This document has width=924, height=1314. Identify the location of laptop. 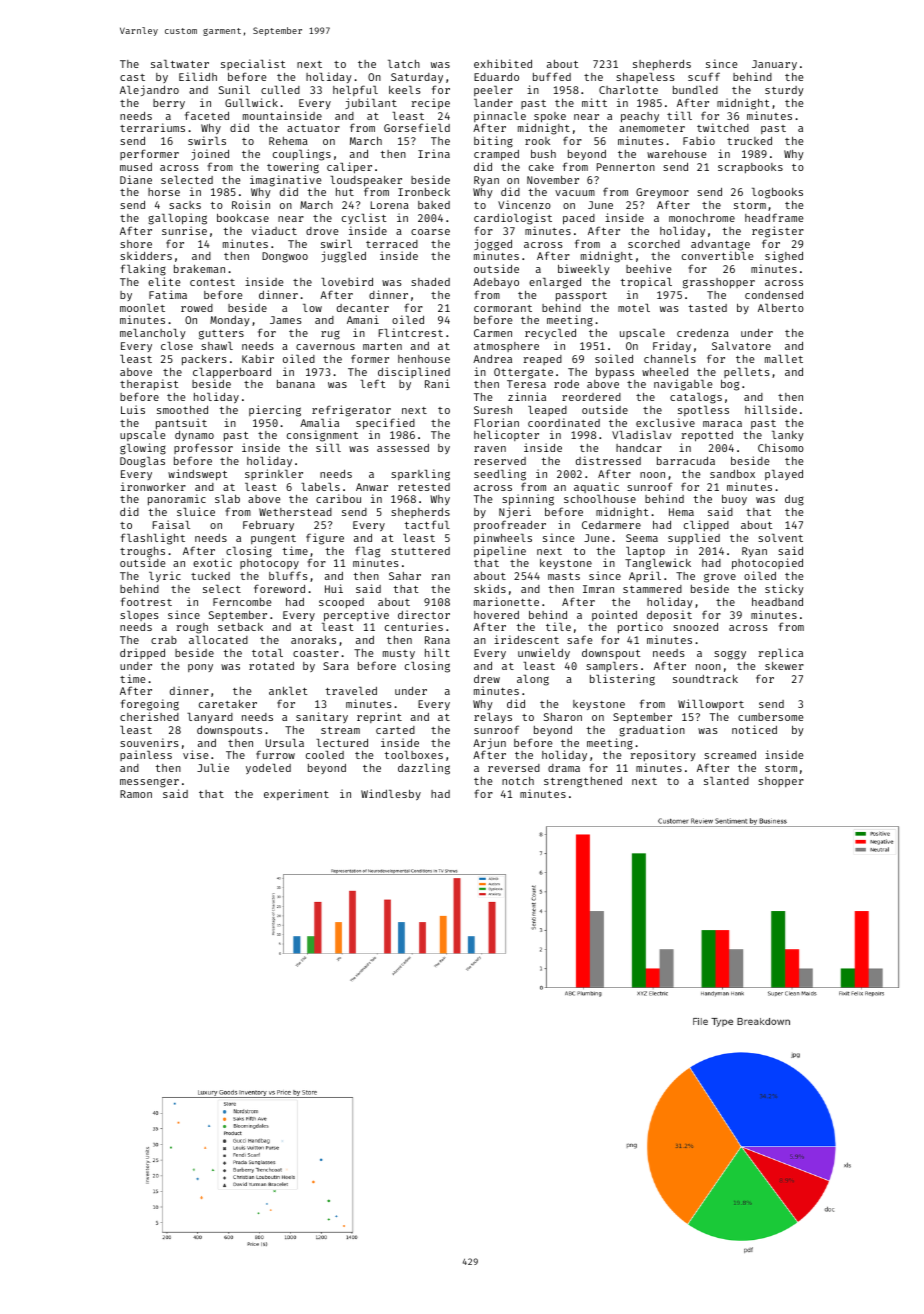
(645, 552).
